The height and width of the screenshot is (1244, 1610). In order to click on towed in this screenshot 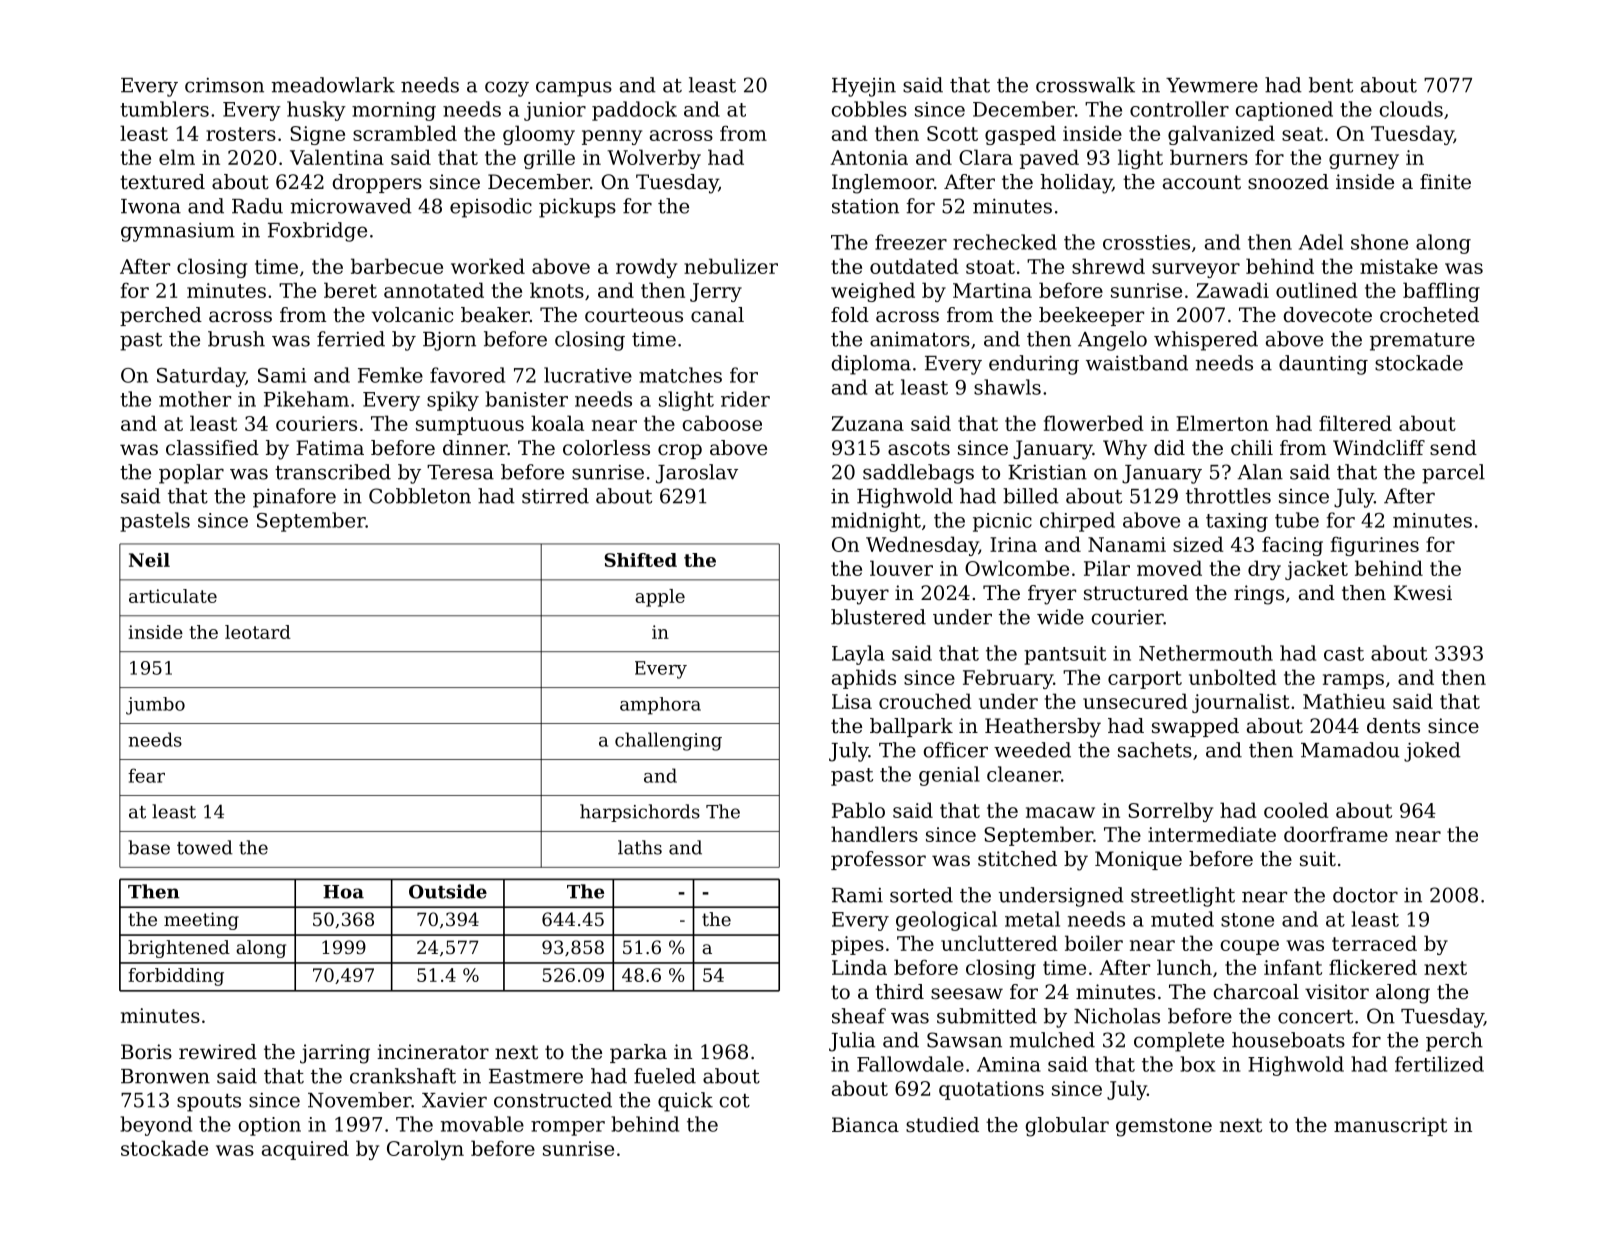, I will do `click(205, 847)`.
